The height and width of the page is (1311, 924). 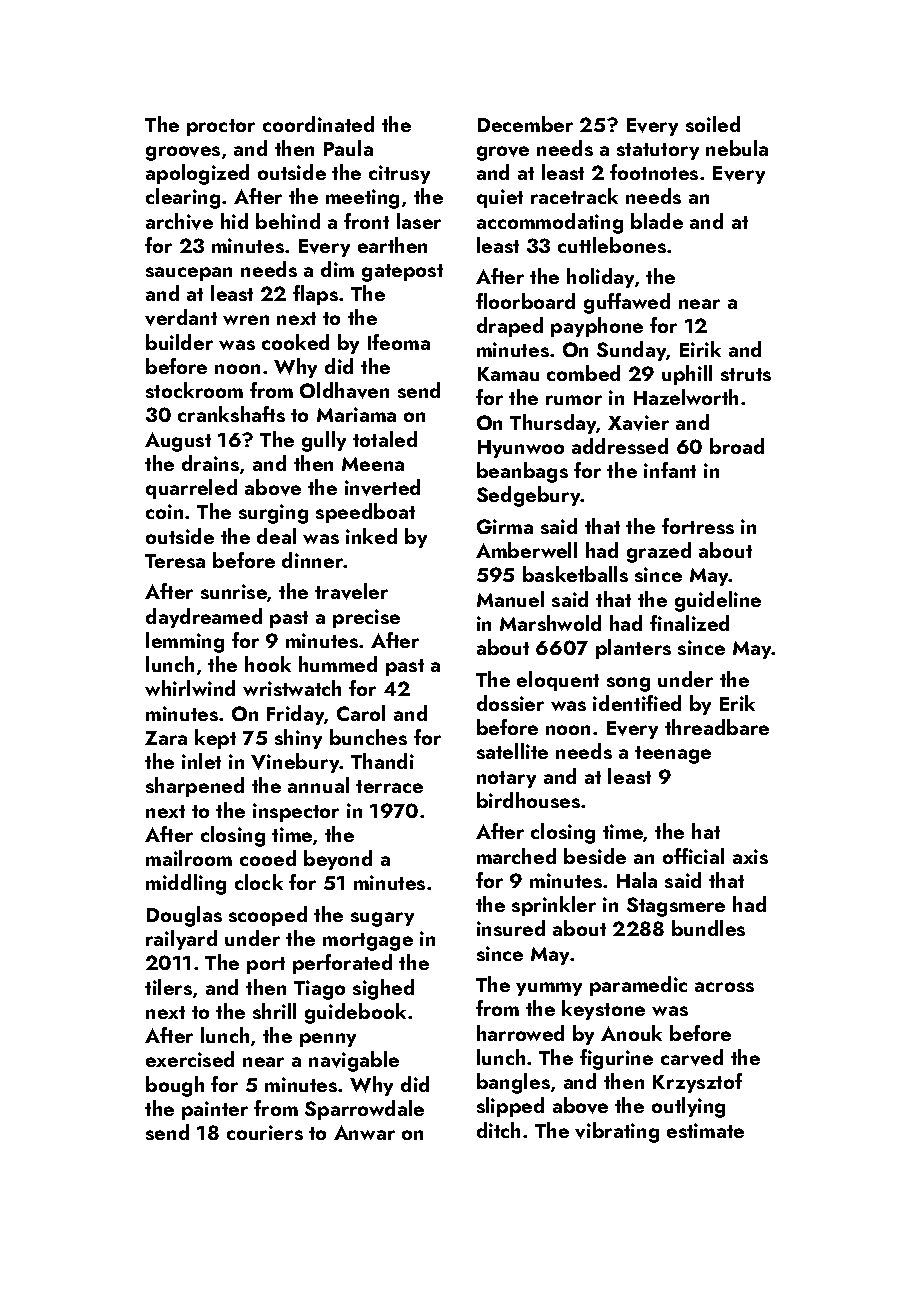 I want to click on lemming, so click(x=185, y=642).
